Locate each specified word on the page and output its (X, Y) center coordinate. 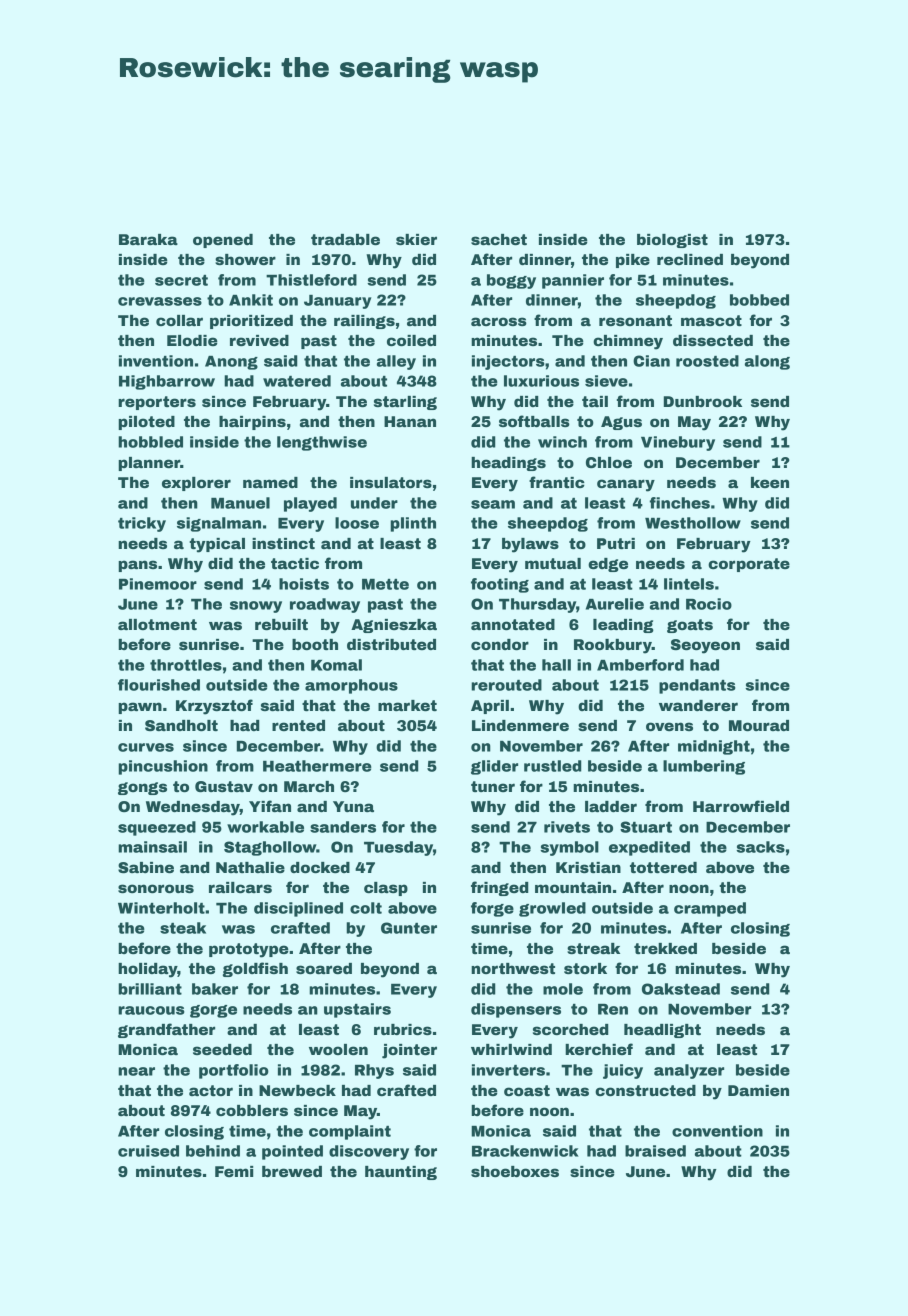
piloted (146, 423)
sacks (760, 847)
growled (552, 909)
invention (156, 361)
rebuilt (281, 624)
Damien (758, 1090)
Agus (621, 423)
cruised (148, 1151)
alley (396, 362)
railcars (240, 887)
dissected (713, 340)
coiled (411, 340)
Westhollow (693, 523)
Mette (385, 584)
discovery (369, 1152)
